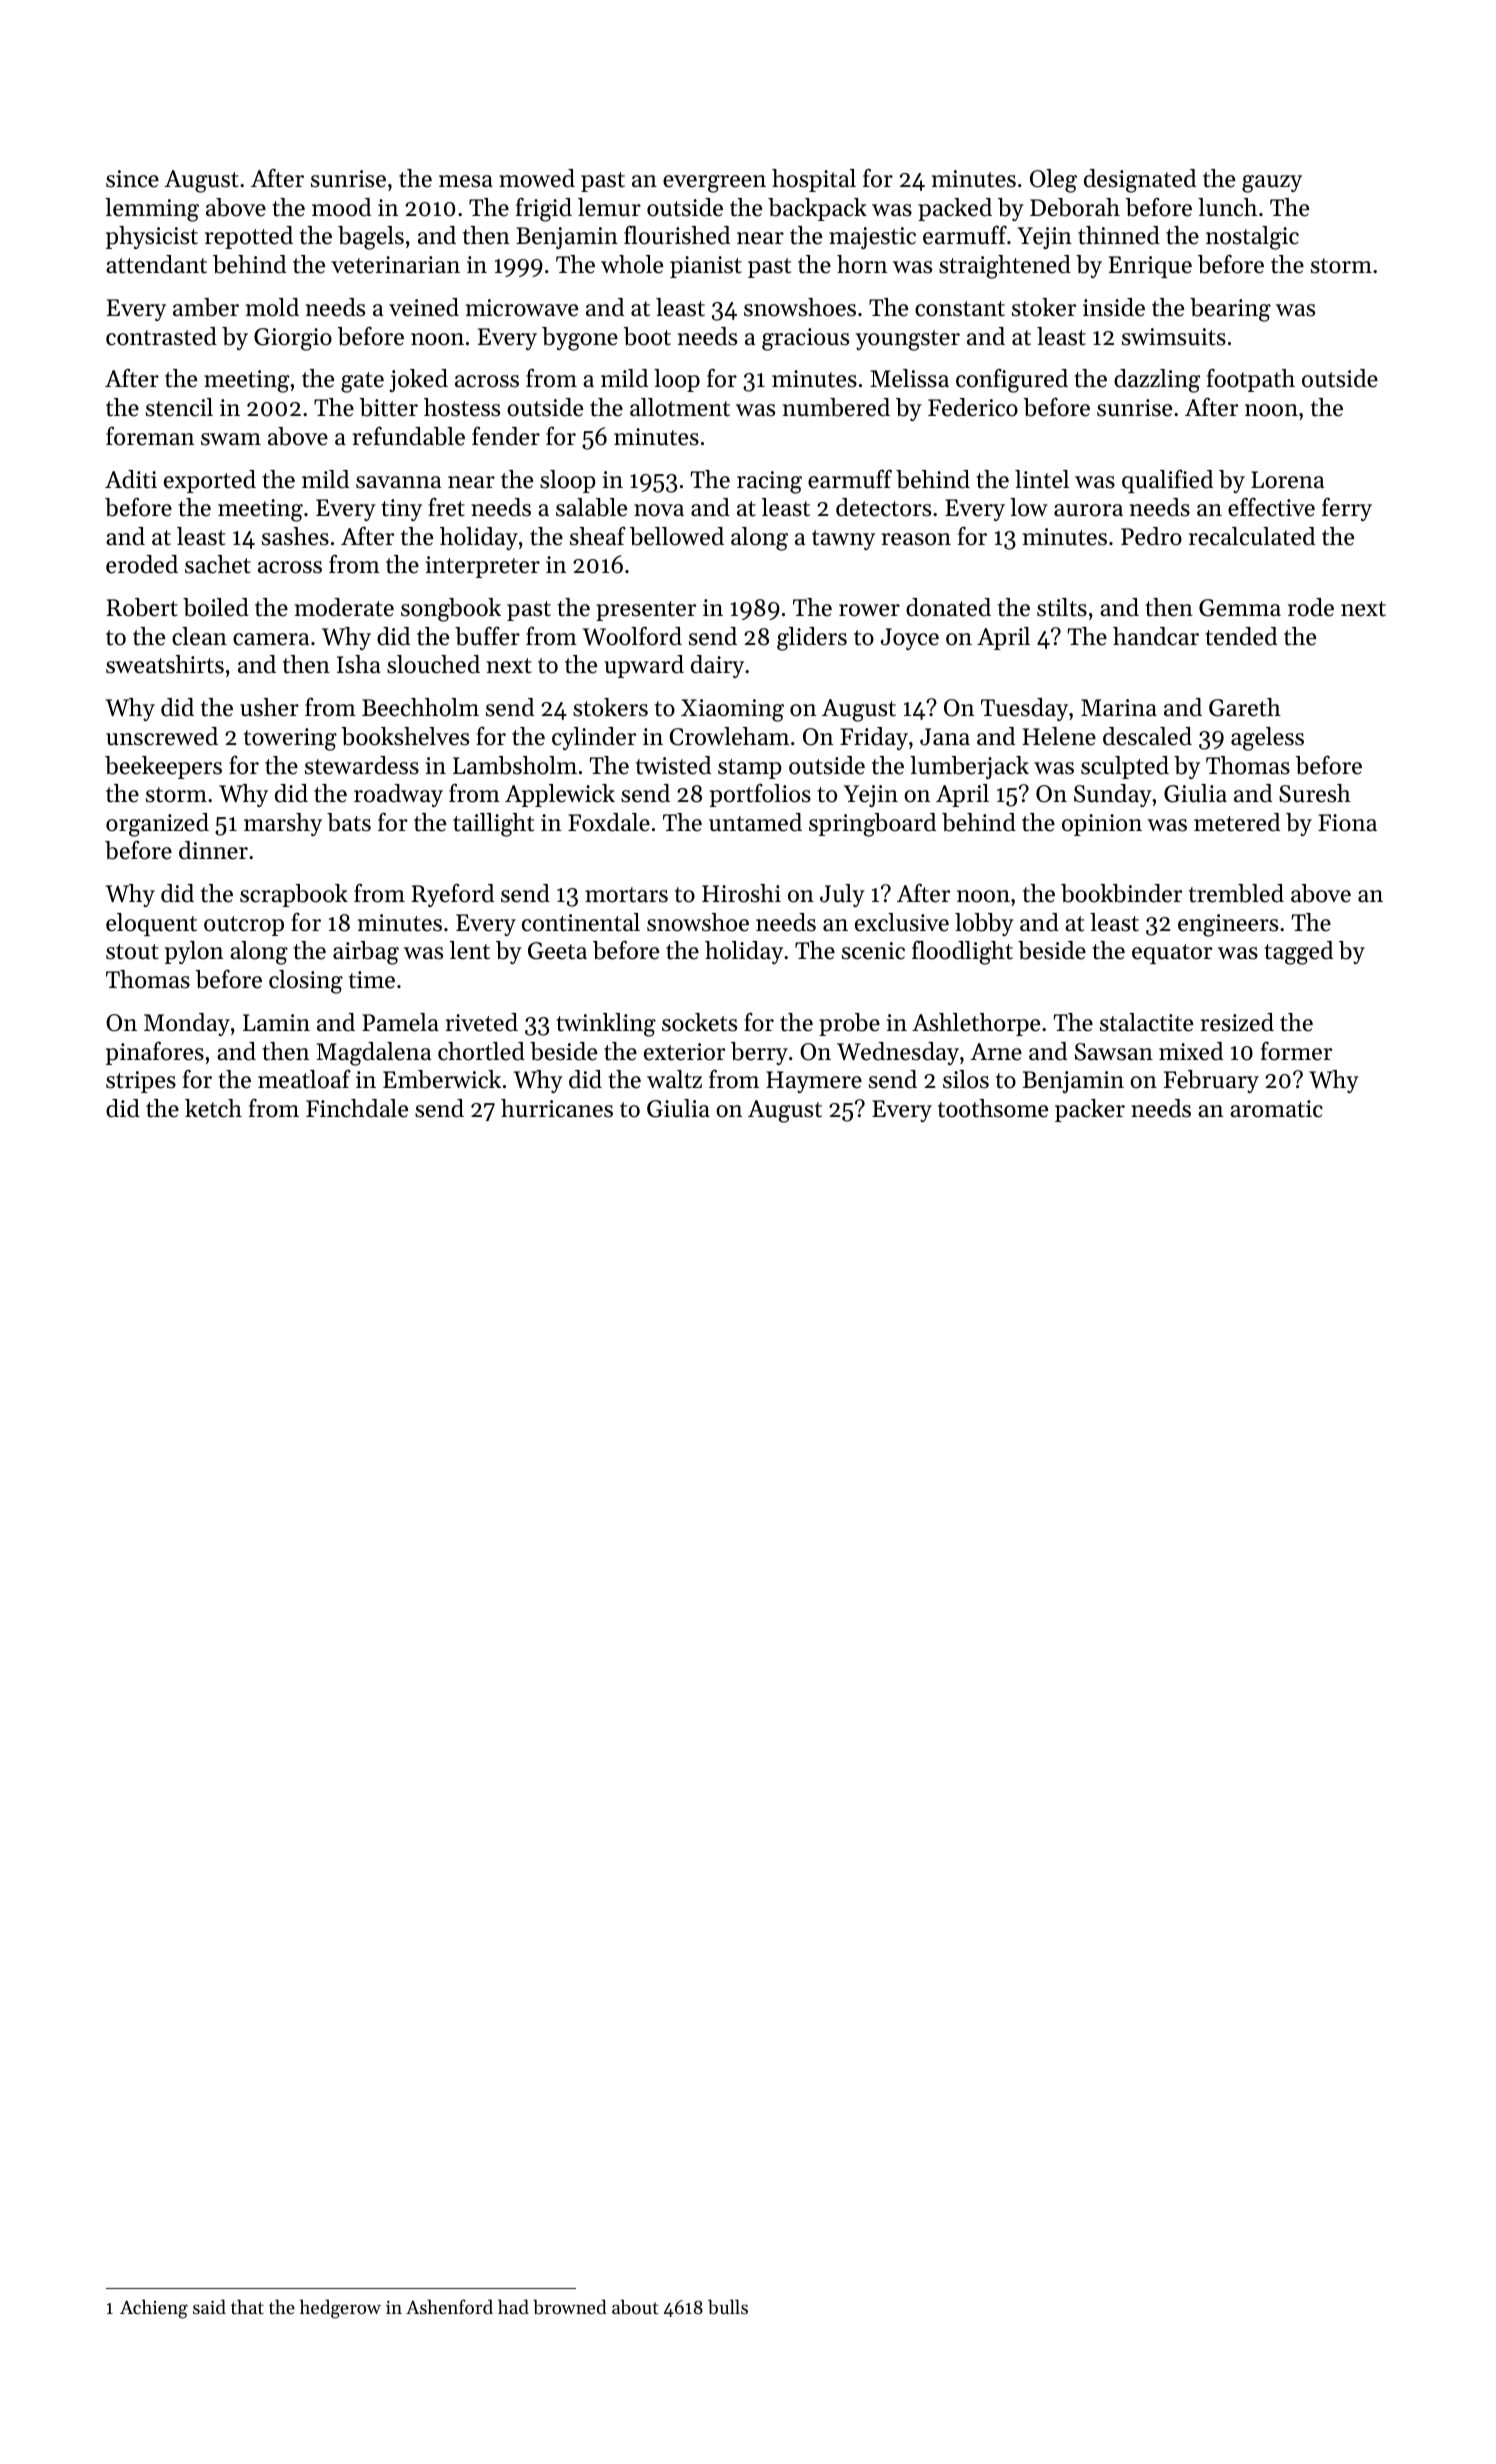 This image has width=1496, height=2464. I want to click on said, so click(209, 2306).
